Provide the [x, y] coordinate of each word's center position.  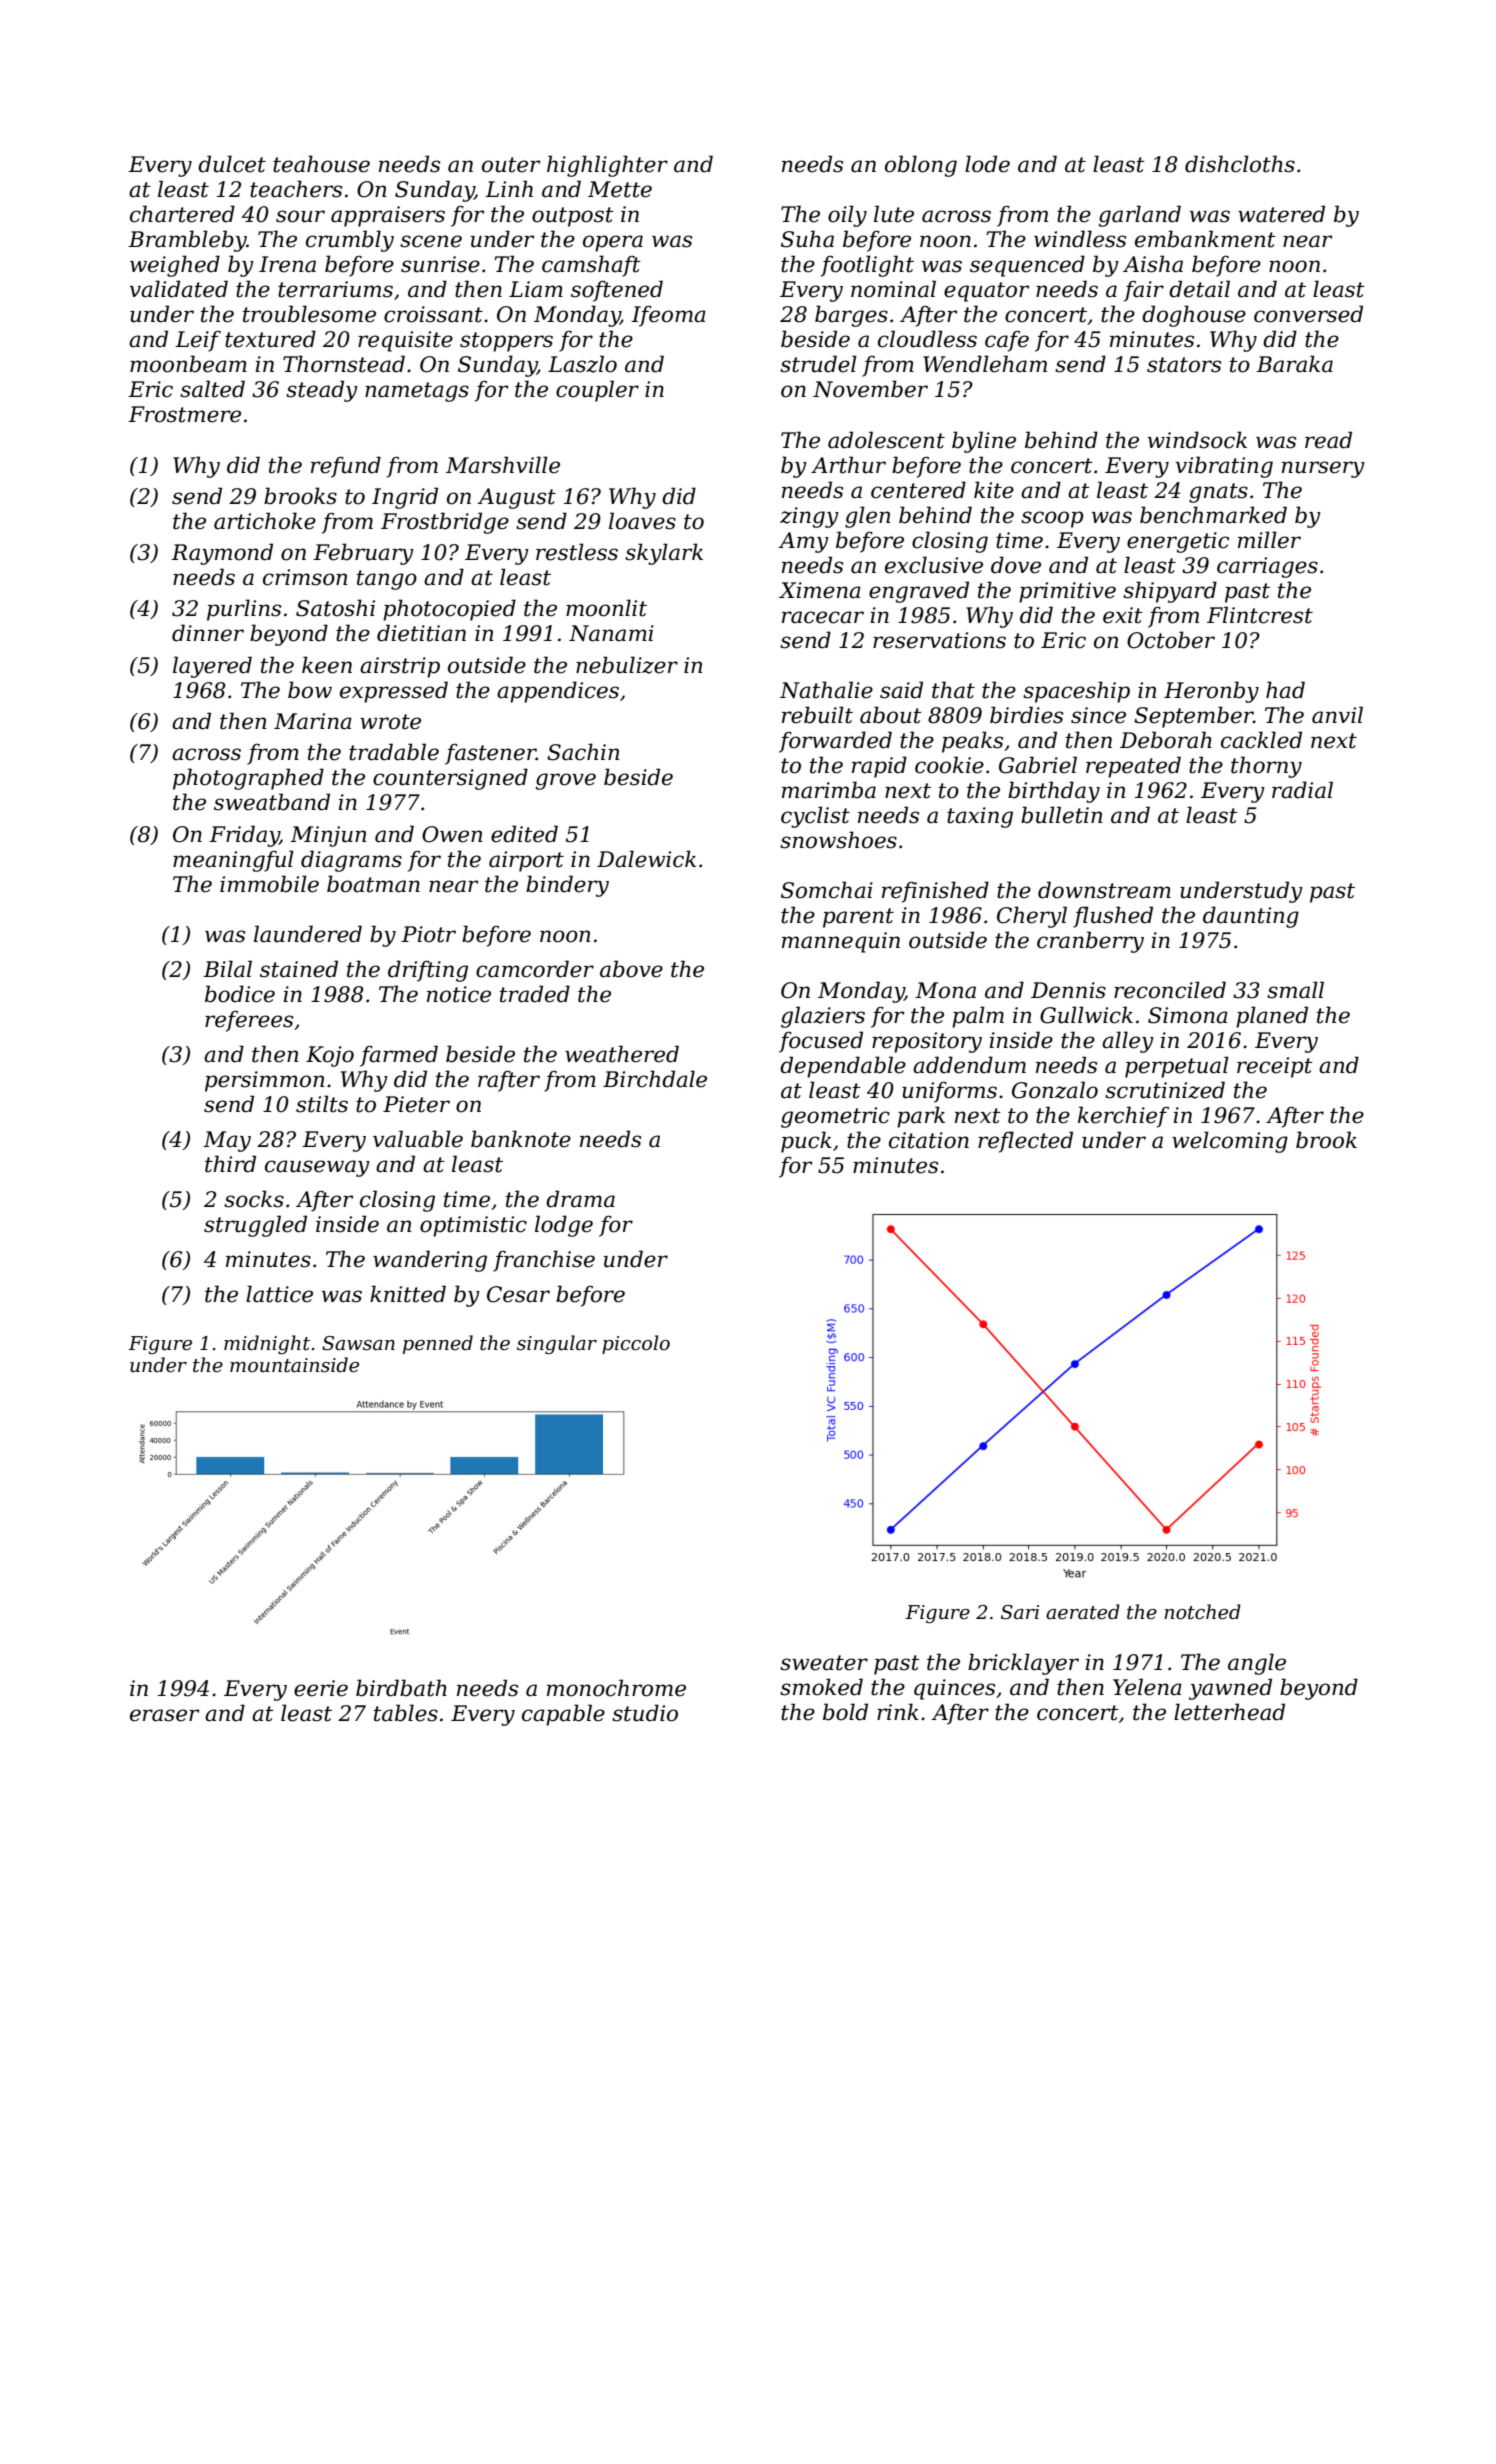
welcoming [1230, 1142]
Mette [620, 189]
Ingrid [405, 498]
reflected [1025, 1142]
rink [898, 1711]
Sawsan [358, 1343]
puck [806, 1142]
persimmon [265, 1081]
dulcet [232, 164]
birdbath [401, 1688]
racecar [823, 617]
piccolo [636, 1344]
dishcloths [1240, 164]
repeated [1133, 767]
